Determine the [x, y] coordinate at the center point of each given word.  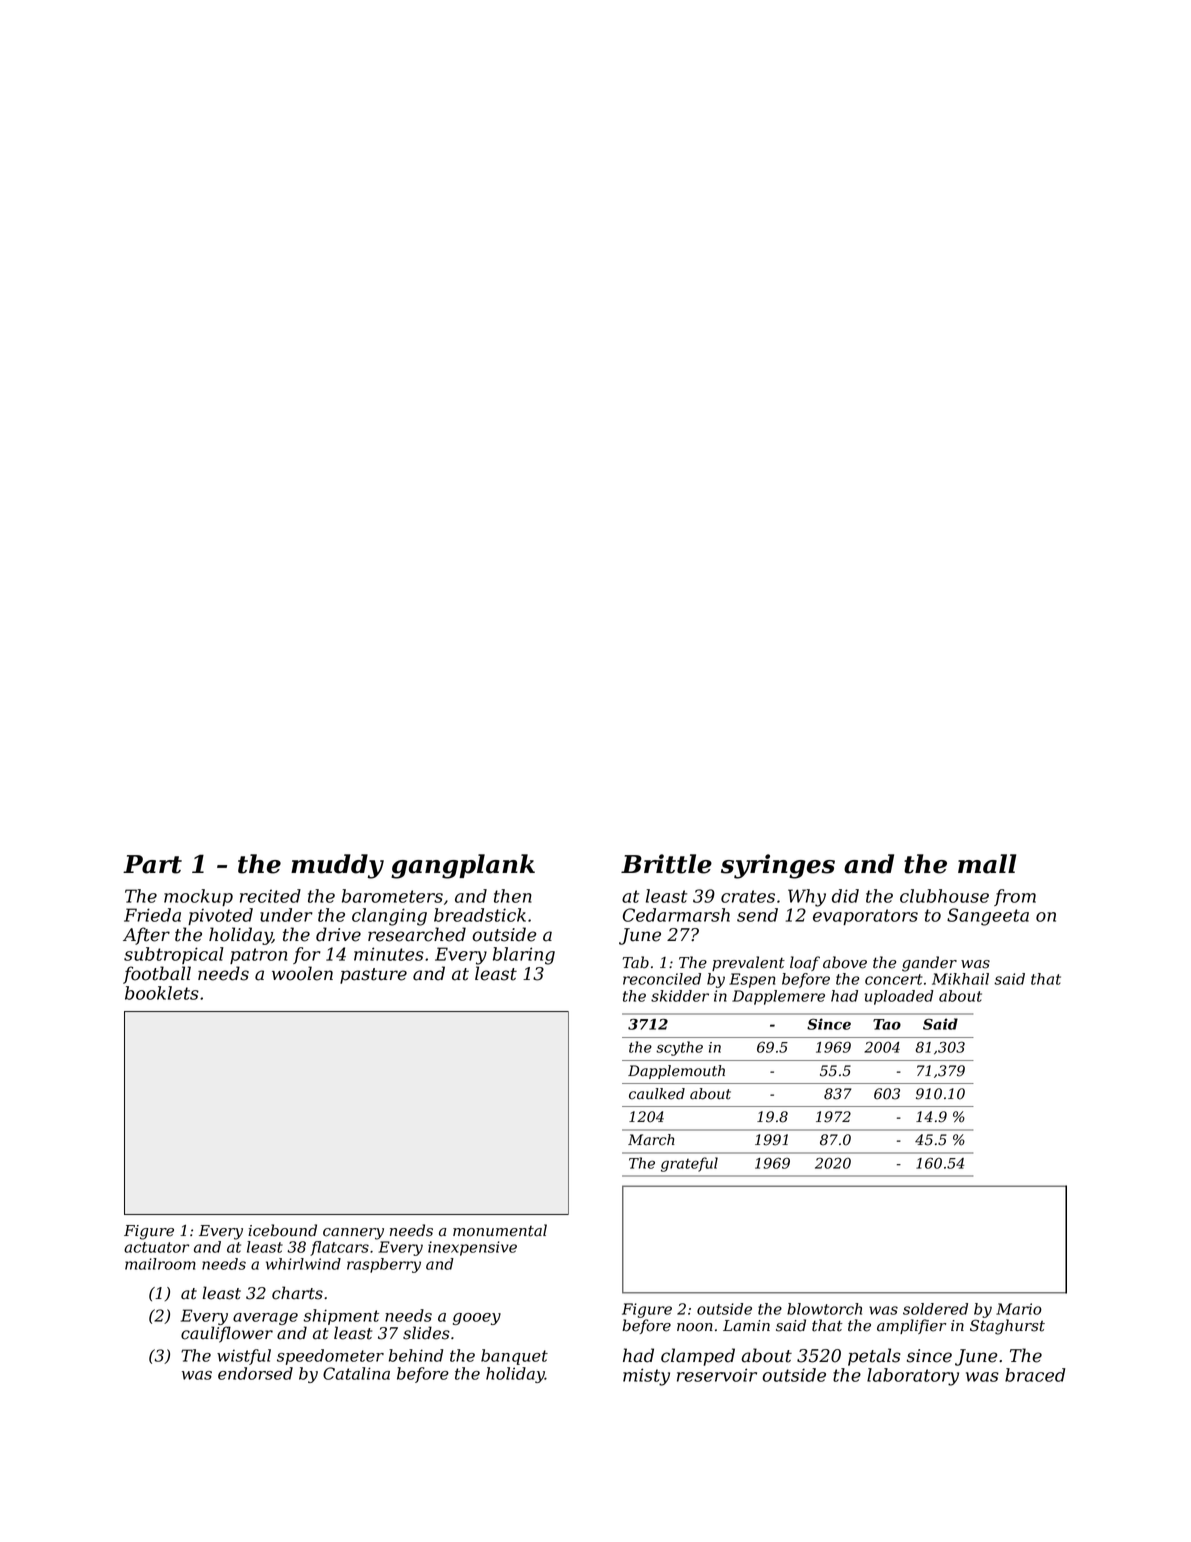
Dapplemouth [676, 1072]
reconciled [662, 979]
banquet [514, 1357]
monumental [500, 1230]
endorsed [255, 1373]
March [651, 1140]
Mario [1019, 1309]
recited [270, 896]
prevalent [748, 963]
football [157, 975]
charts [297, 1293]
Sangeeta [988, 917]
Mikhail [960, 979]
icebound [282, 1230]
